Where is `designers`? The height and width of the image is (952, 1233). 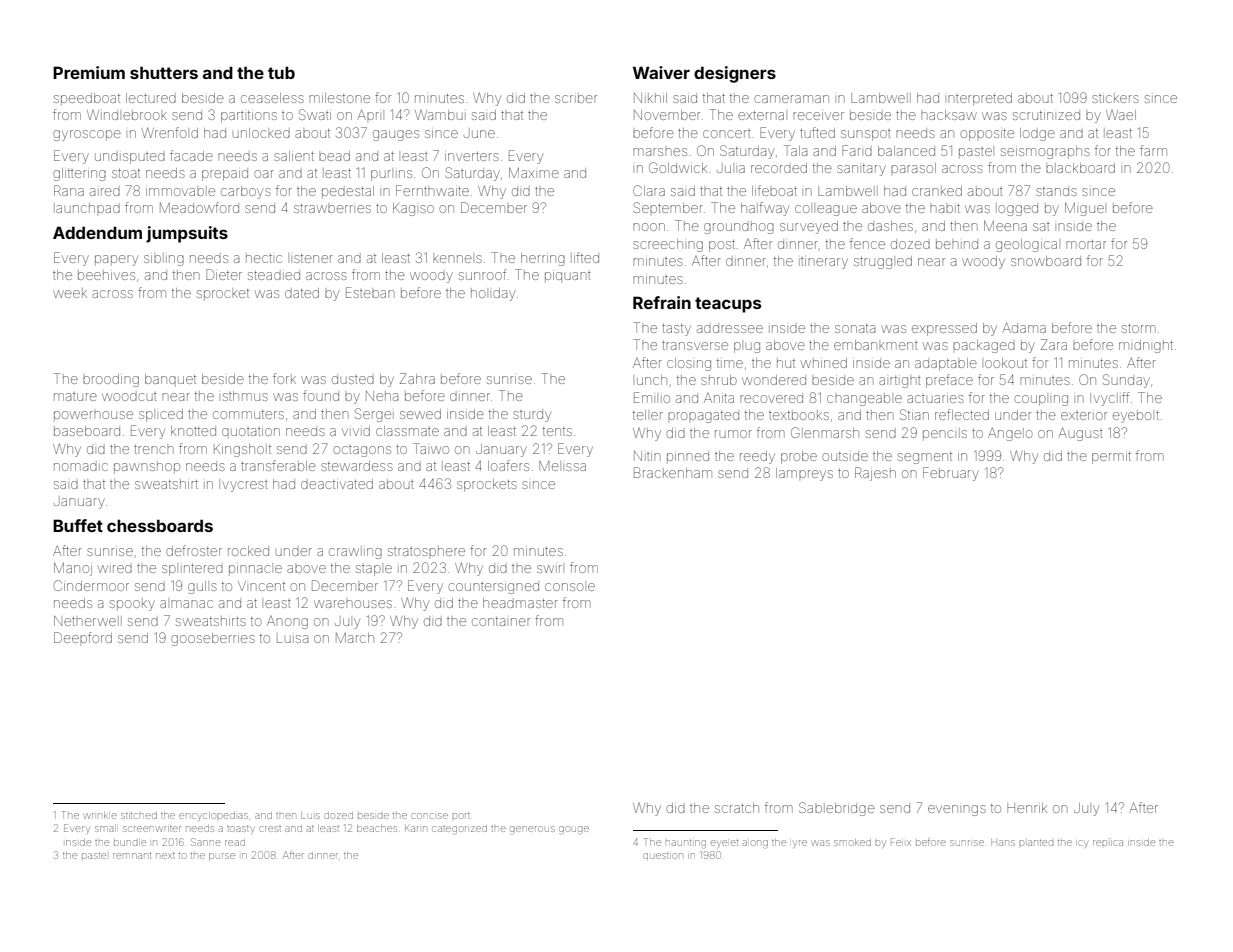
designers is located at coordinates (735, 74).
